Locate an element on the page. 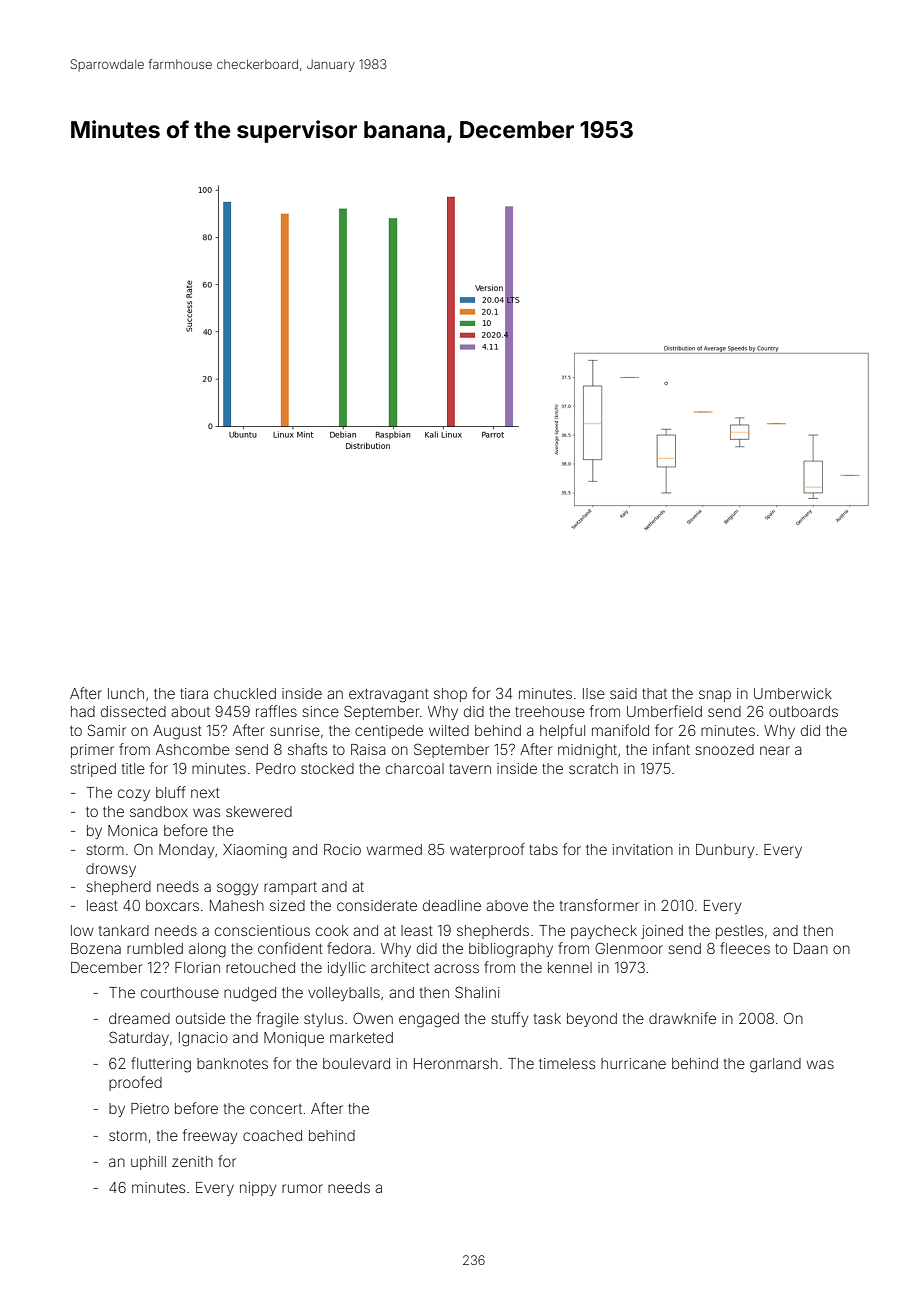 The width and height of the image is (924, 1314). outside is located at coordinates (200, 1018).
